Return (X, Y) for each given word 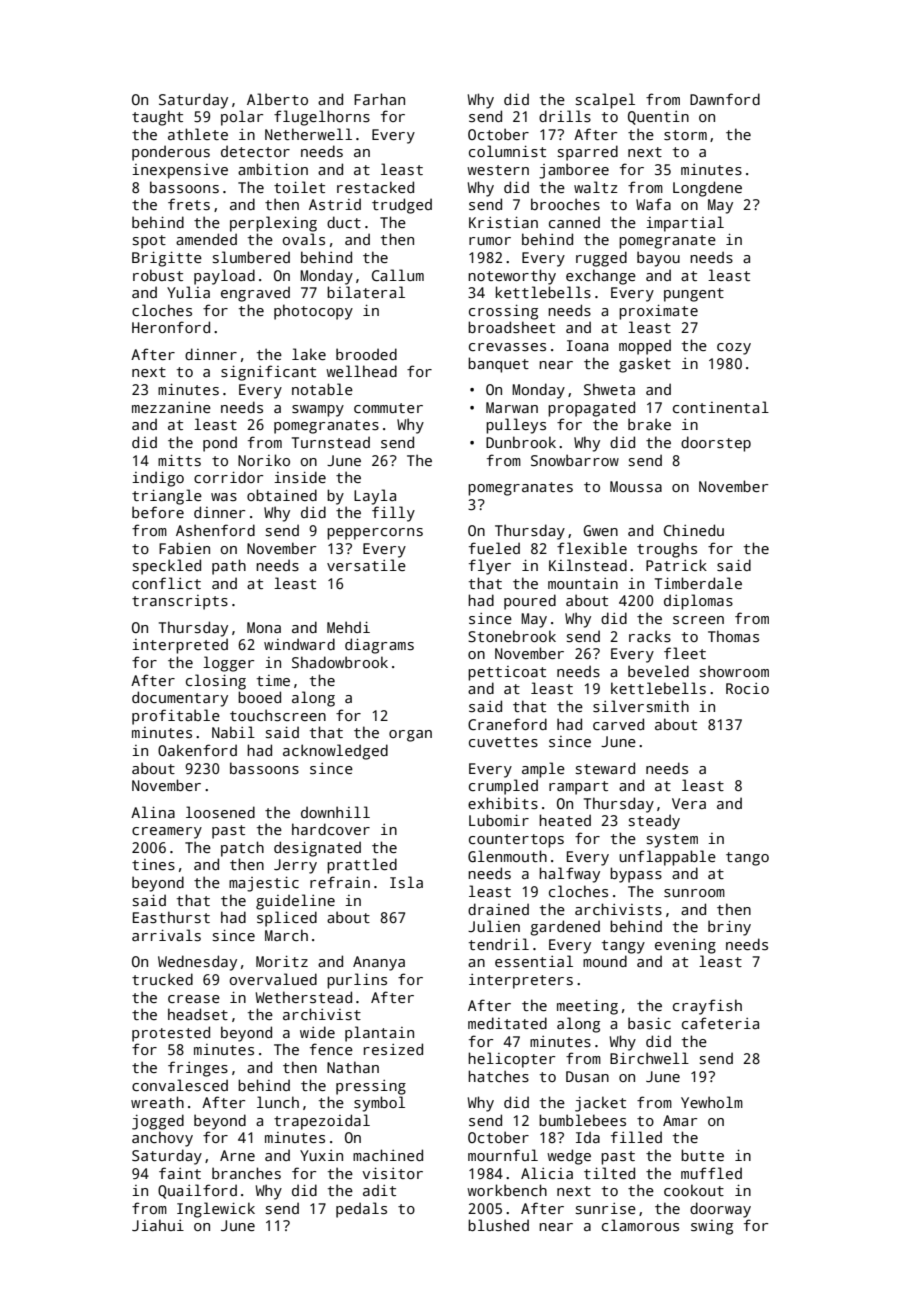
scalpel (605, 101)
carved (618, 724)
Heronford (171, 327)
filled (636, 1137)
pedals (361, 1210)
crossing (503, 312)
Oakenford (197, 750)
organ (410, 736)
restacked (375, 187)
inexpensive (180, 171)
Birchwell (649, 1058)
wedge (569, 1157)
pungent (694, 295)
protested (171, 1034)
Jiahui (158, 1225)
